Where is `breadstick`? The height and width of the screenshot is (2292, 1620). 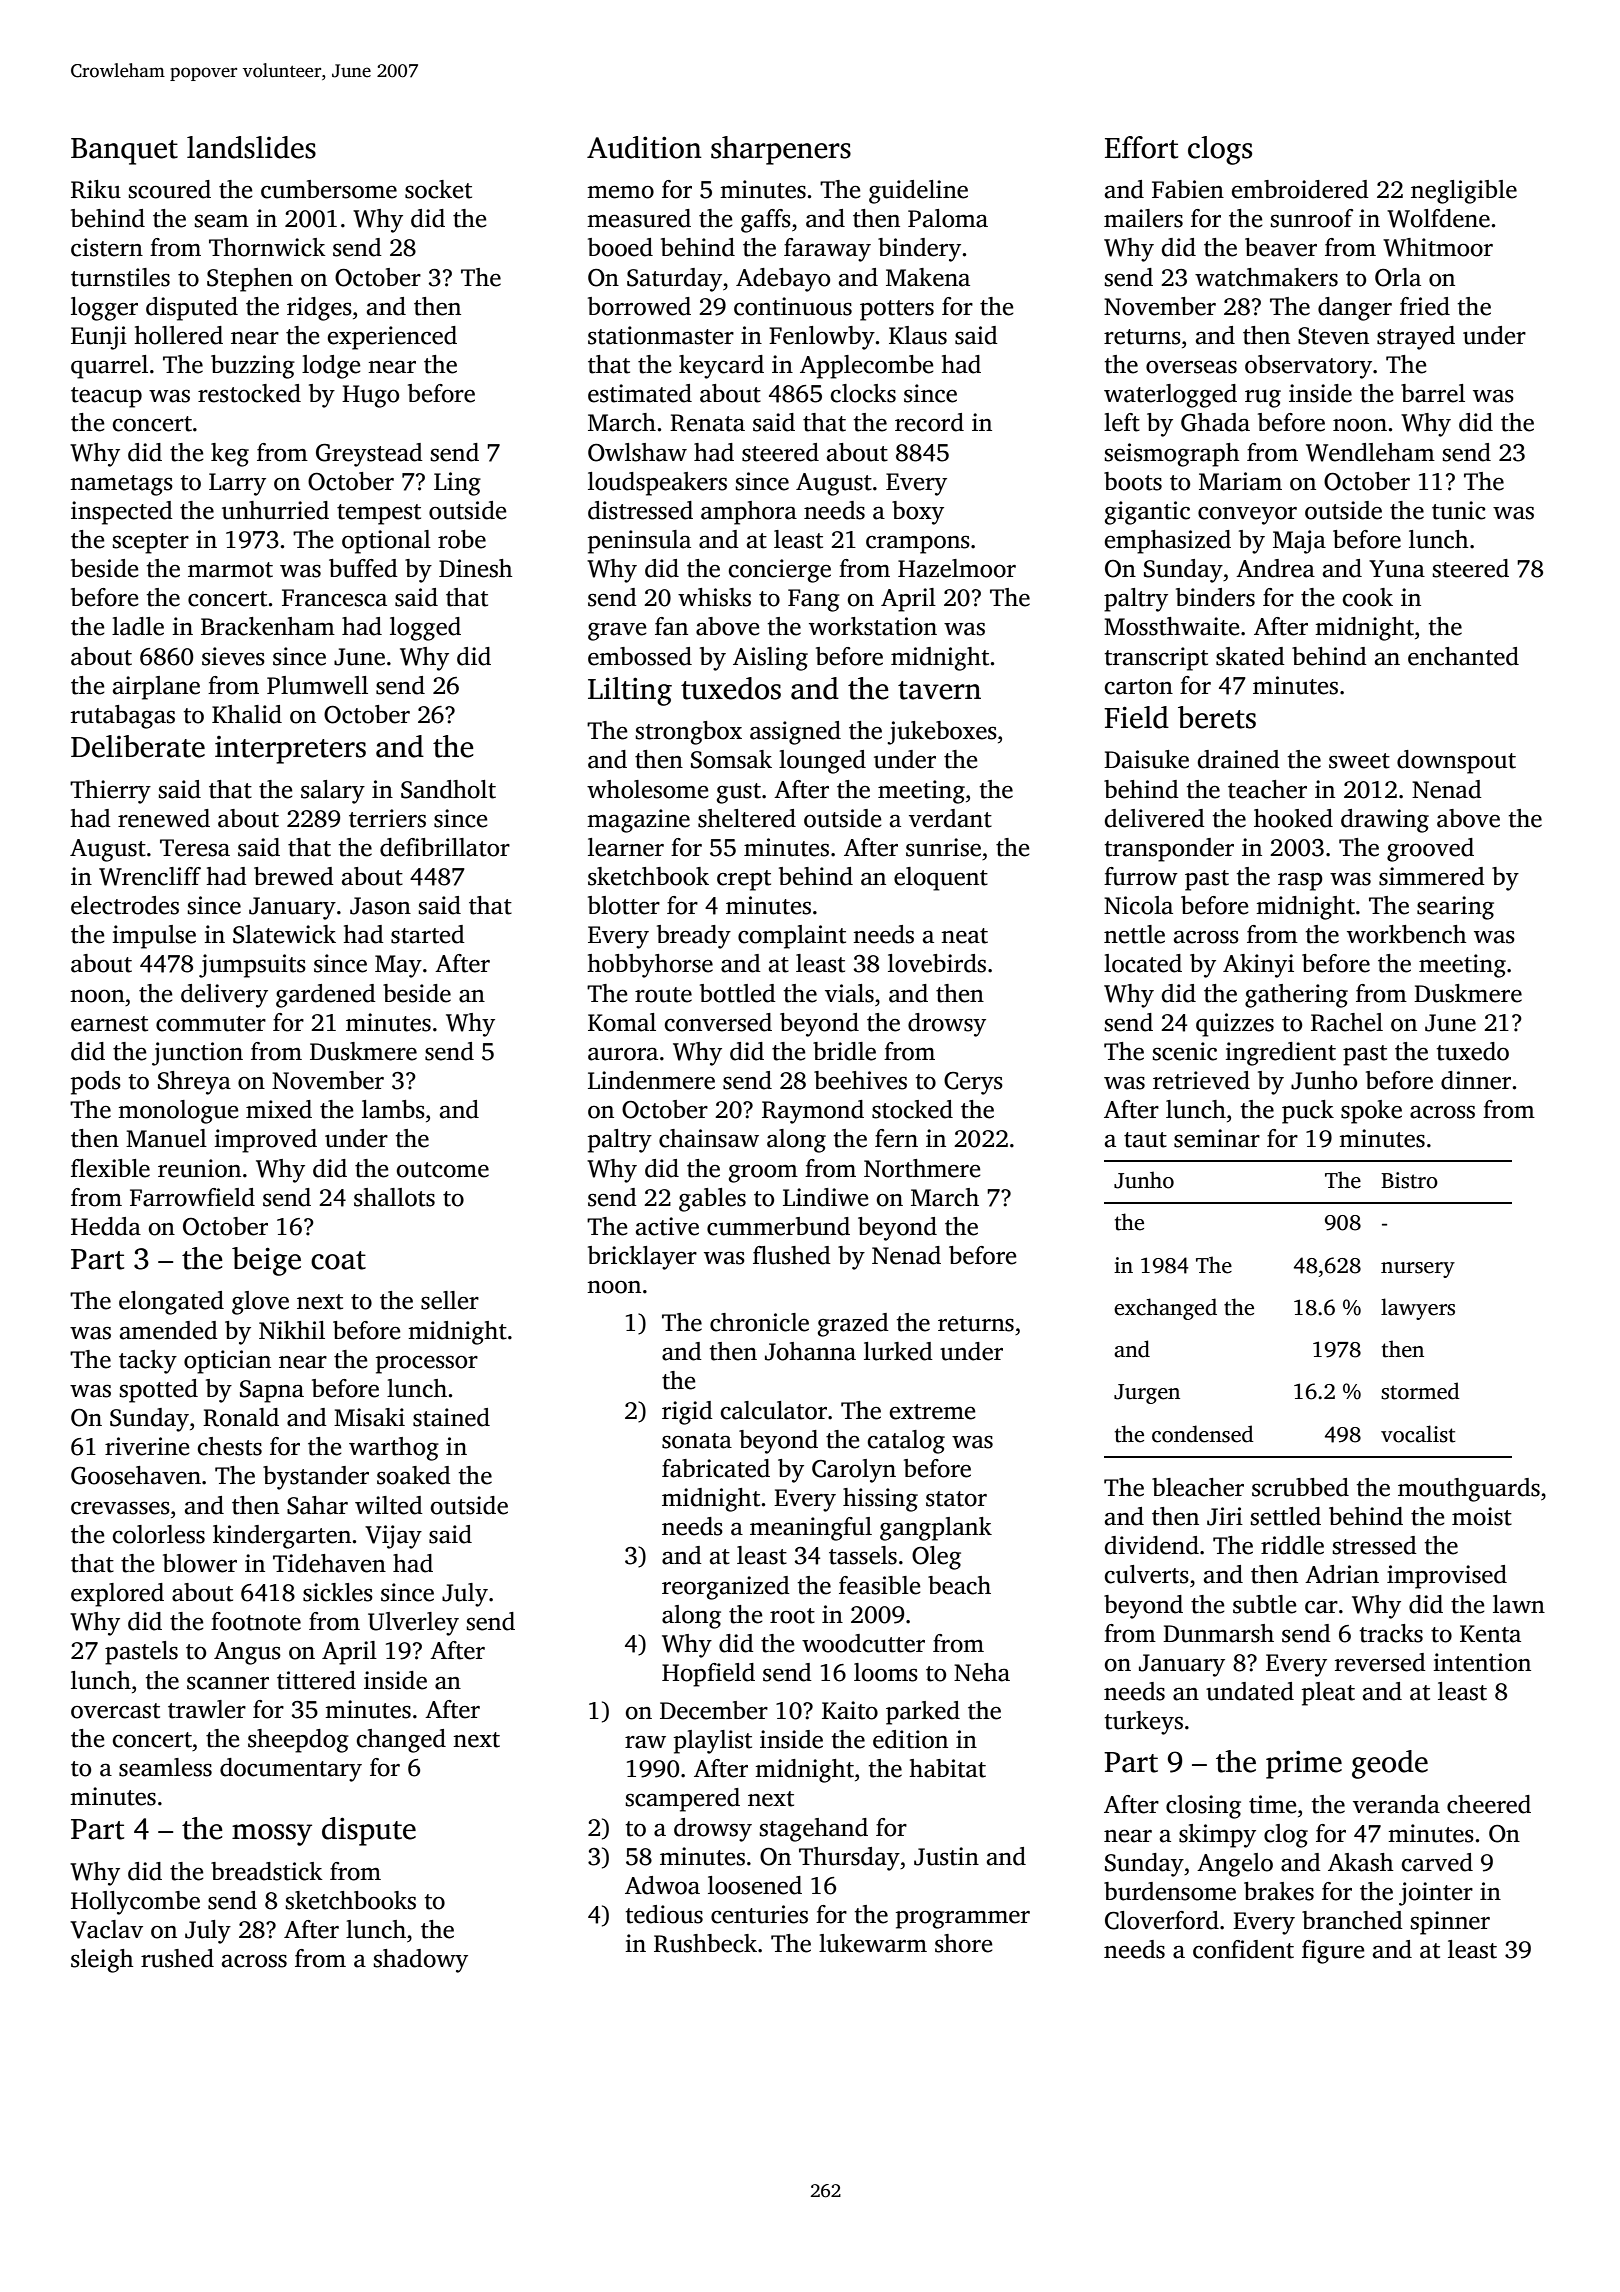 breadstick is located at coordinates (267, 1871).
